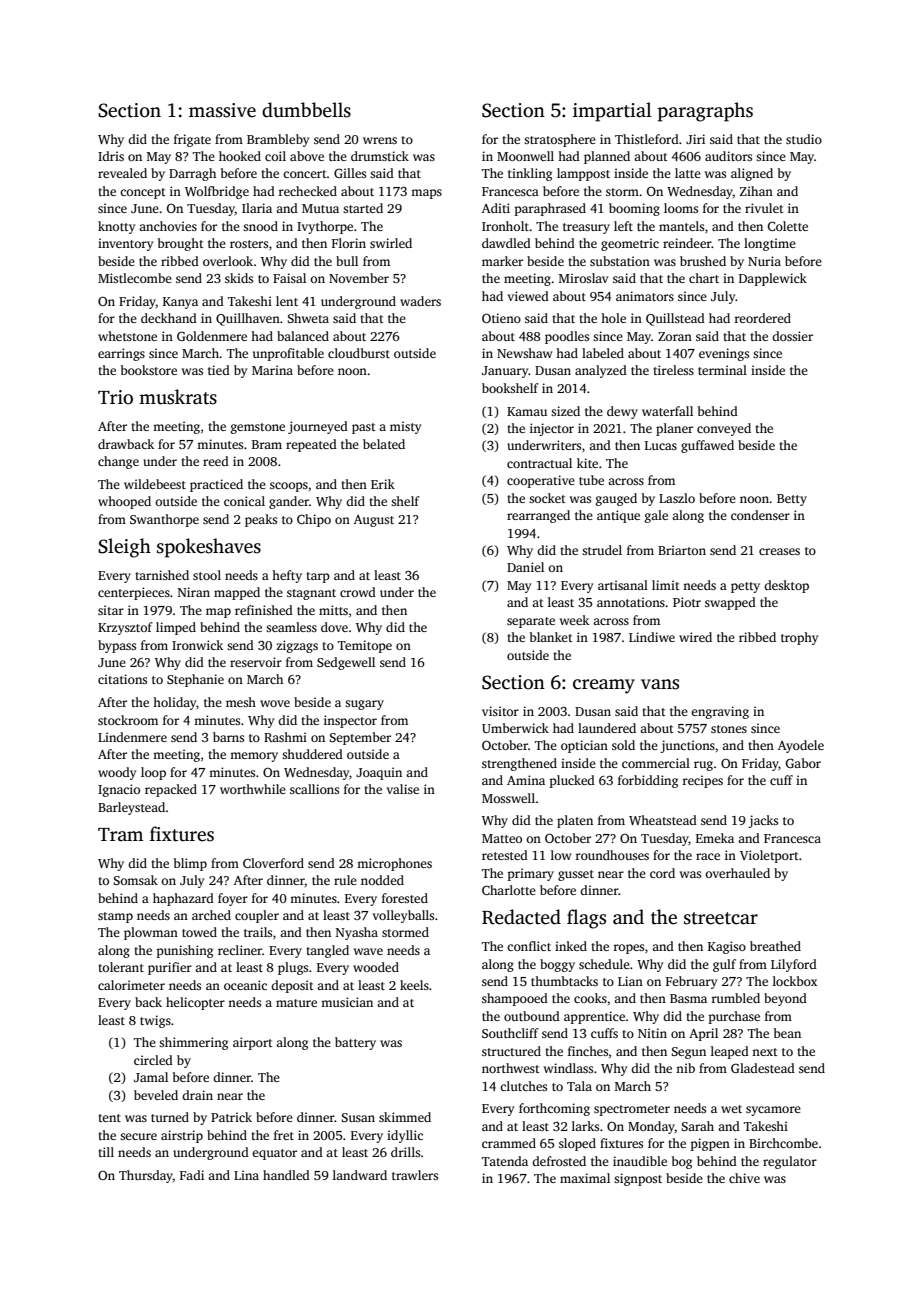 This image has width=924, height=1308. I want to click on Idris, so click(111, 156).
